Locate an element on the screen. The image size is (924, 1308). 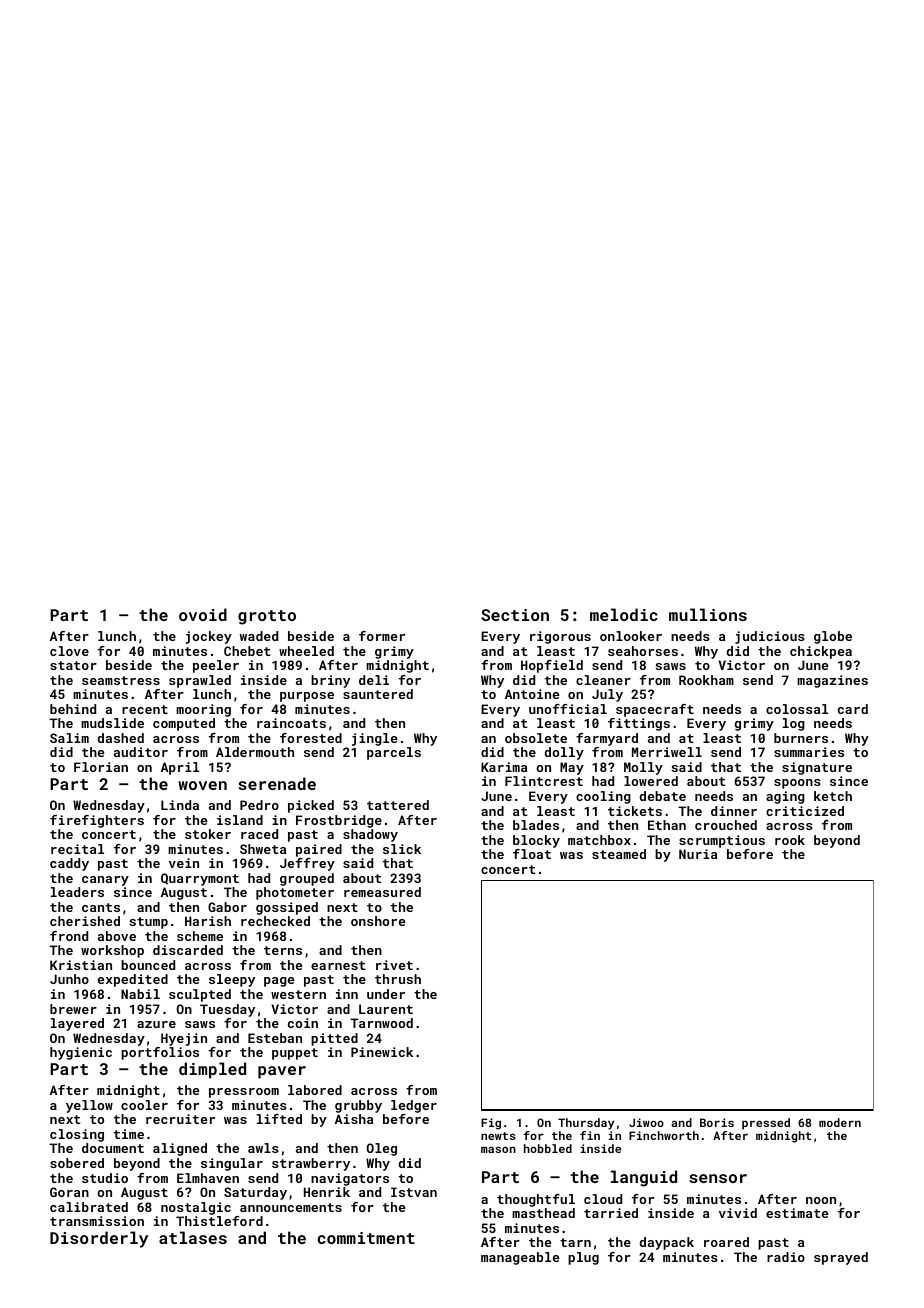
mullions is located at coordinates (708, 614).
